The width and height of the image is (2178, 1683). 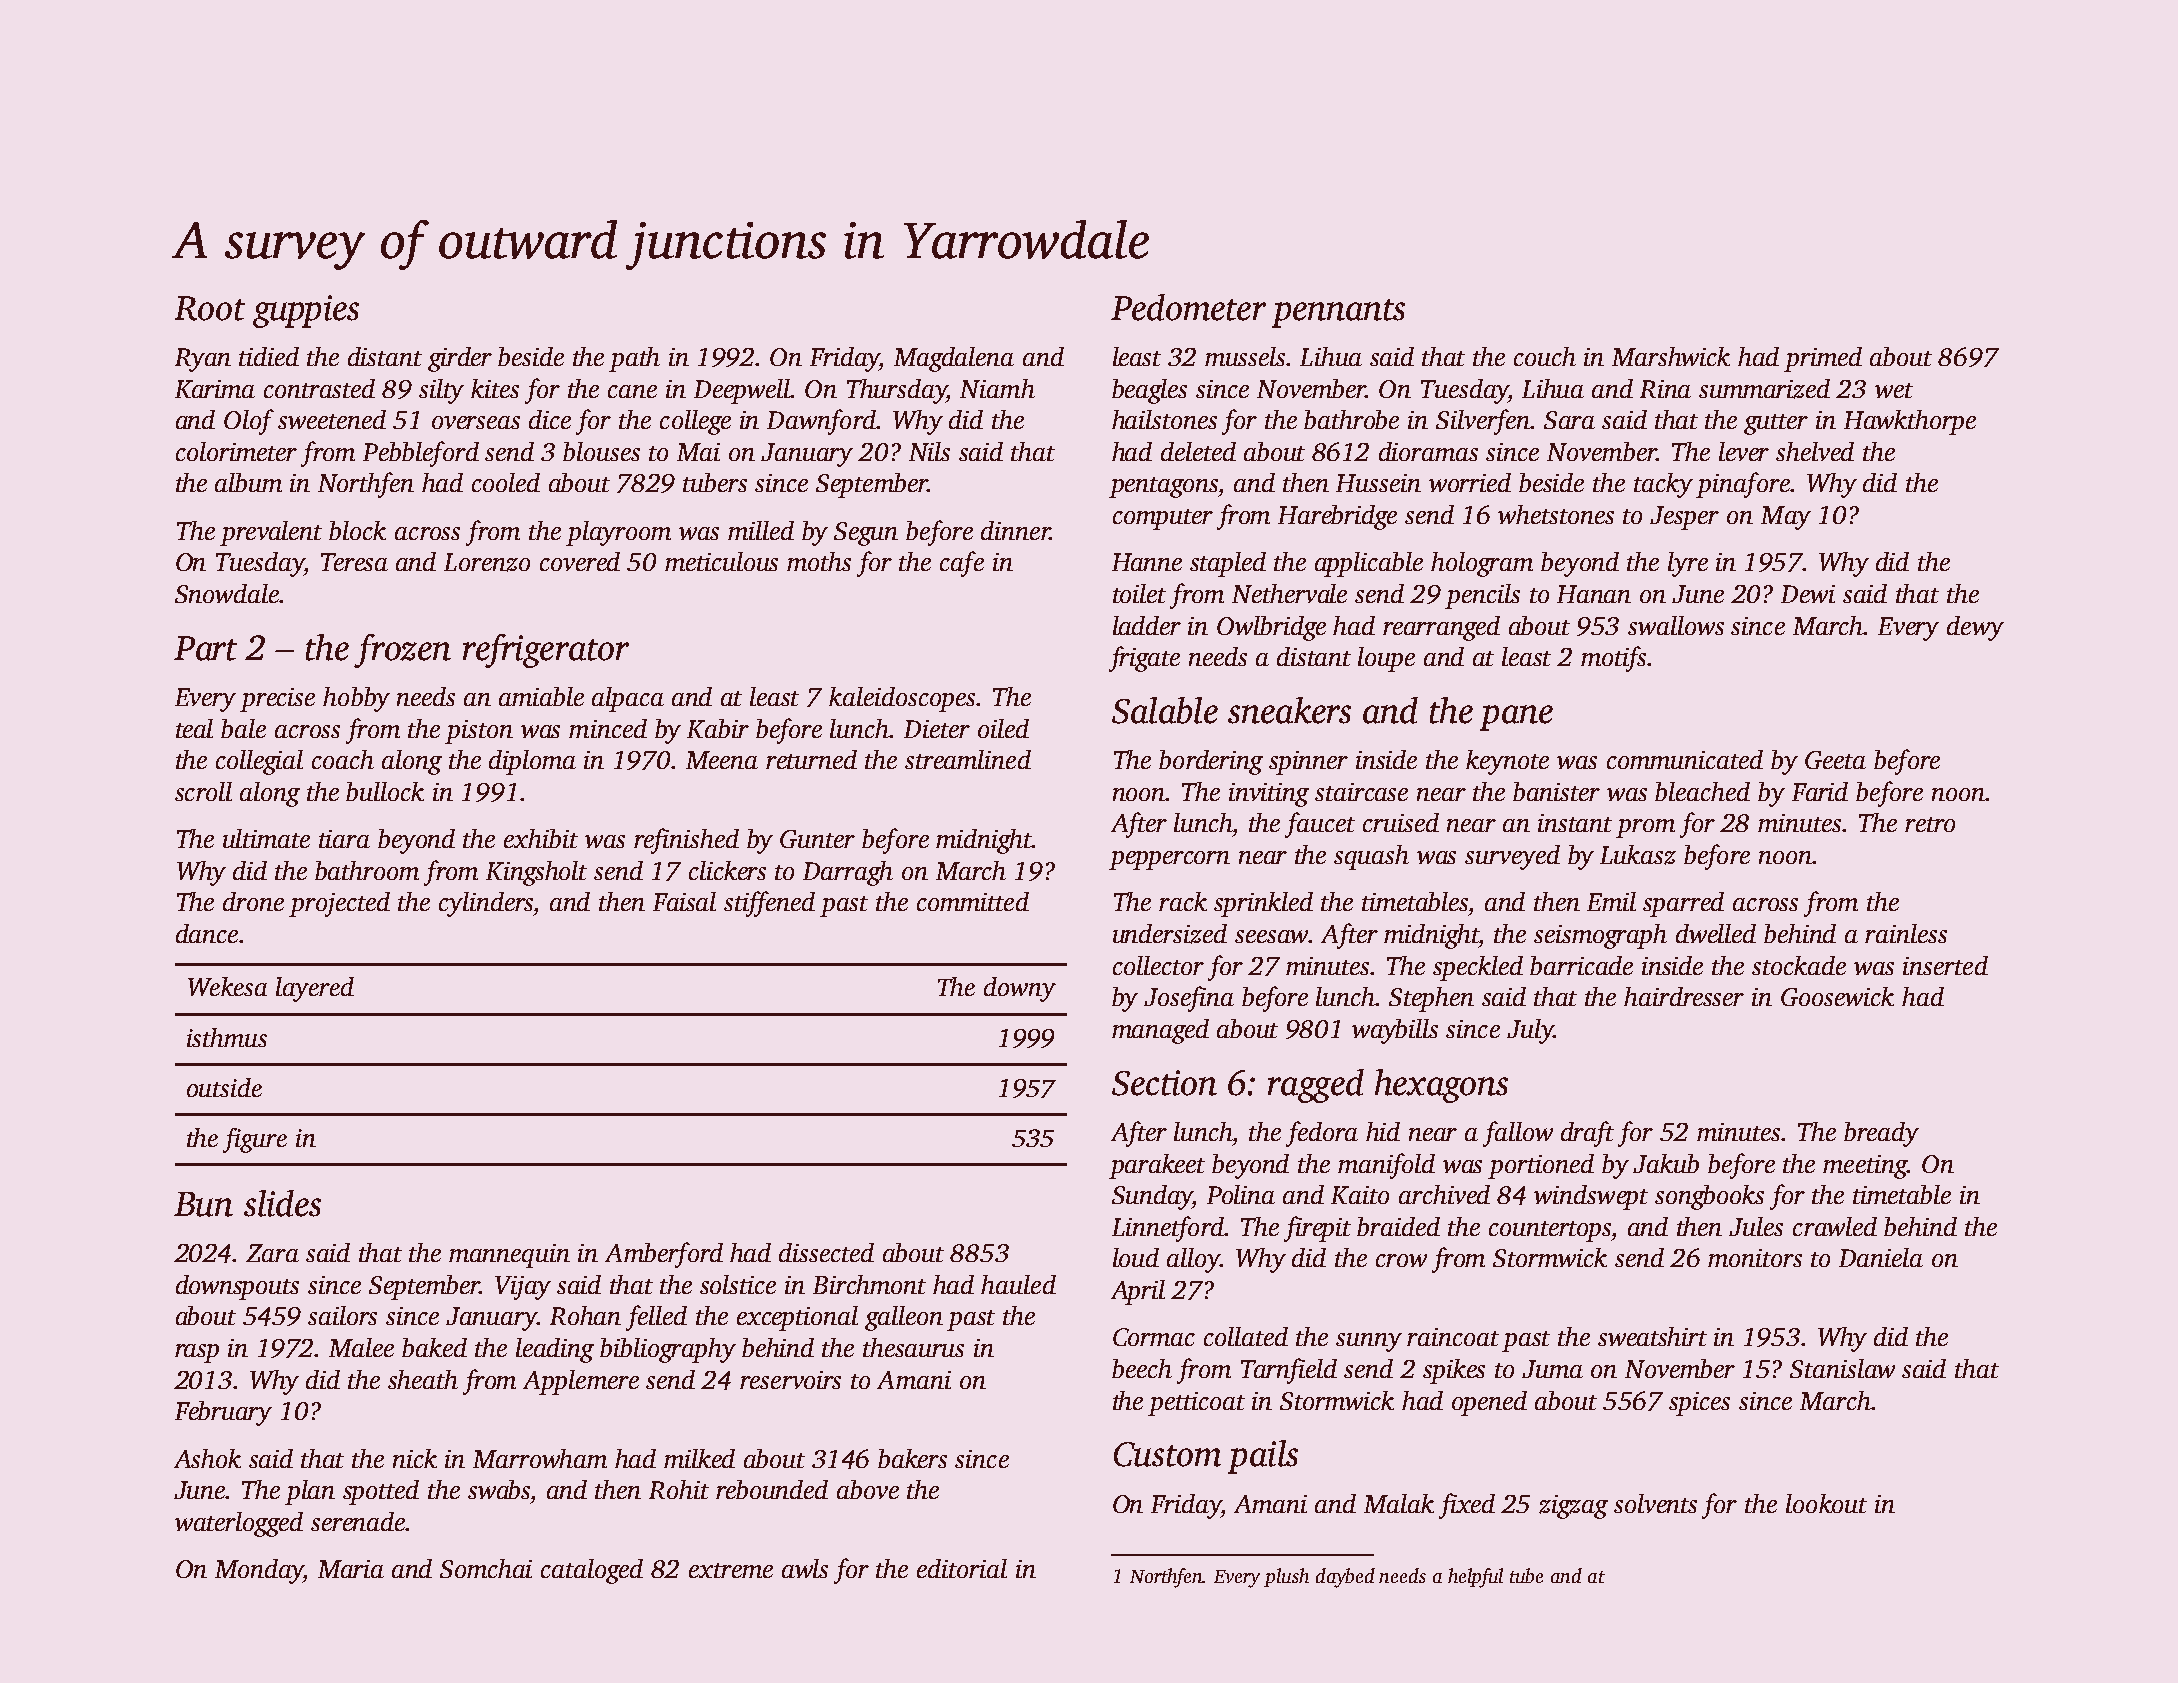 What do you see at coordinates (1271, 628) in the image?
I see `Owlbridge` at bounding box center [1271, 628].
